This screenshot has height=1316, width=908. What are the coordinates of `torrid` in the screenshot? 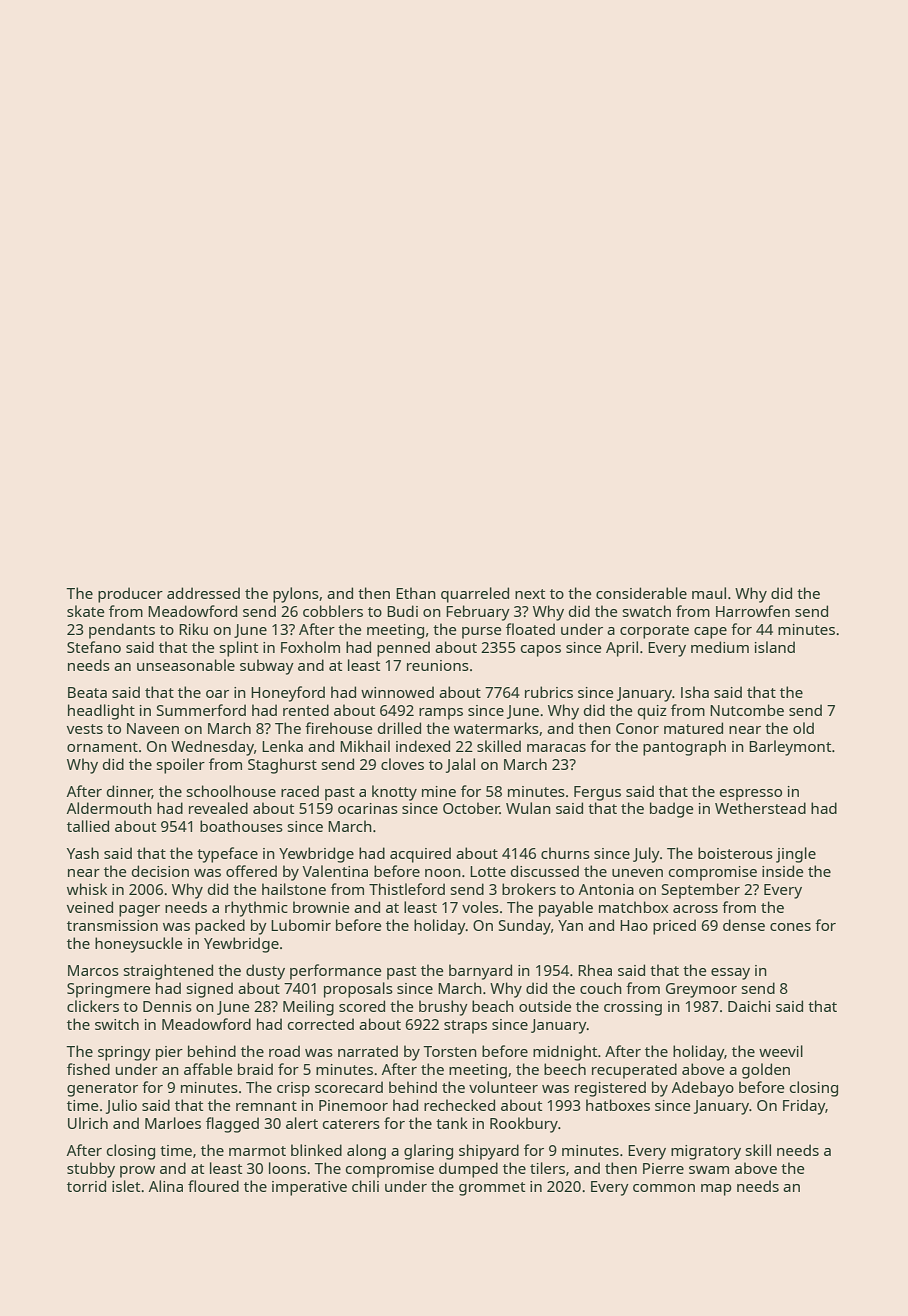 It's located at (86, 1186).
